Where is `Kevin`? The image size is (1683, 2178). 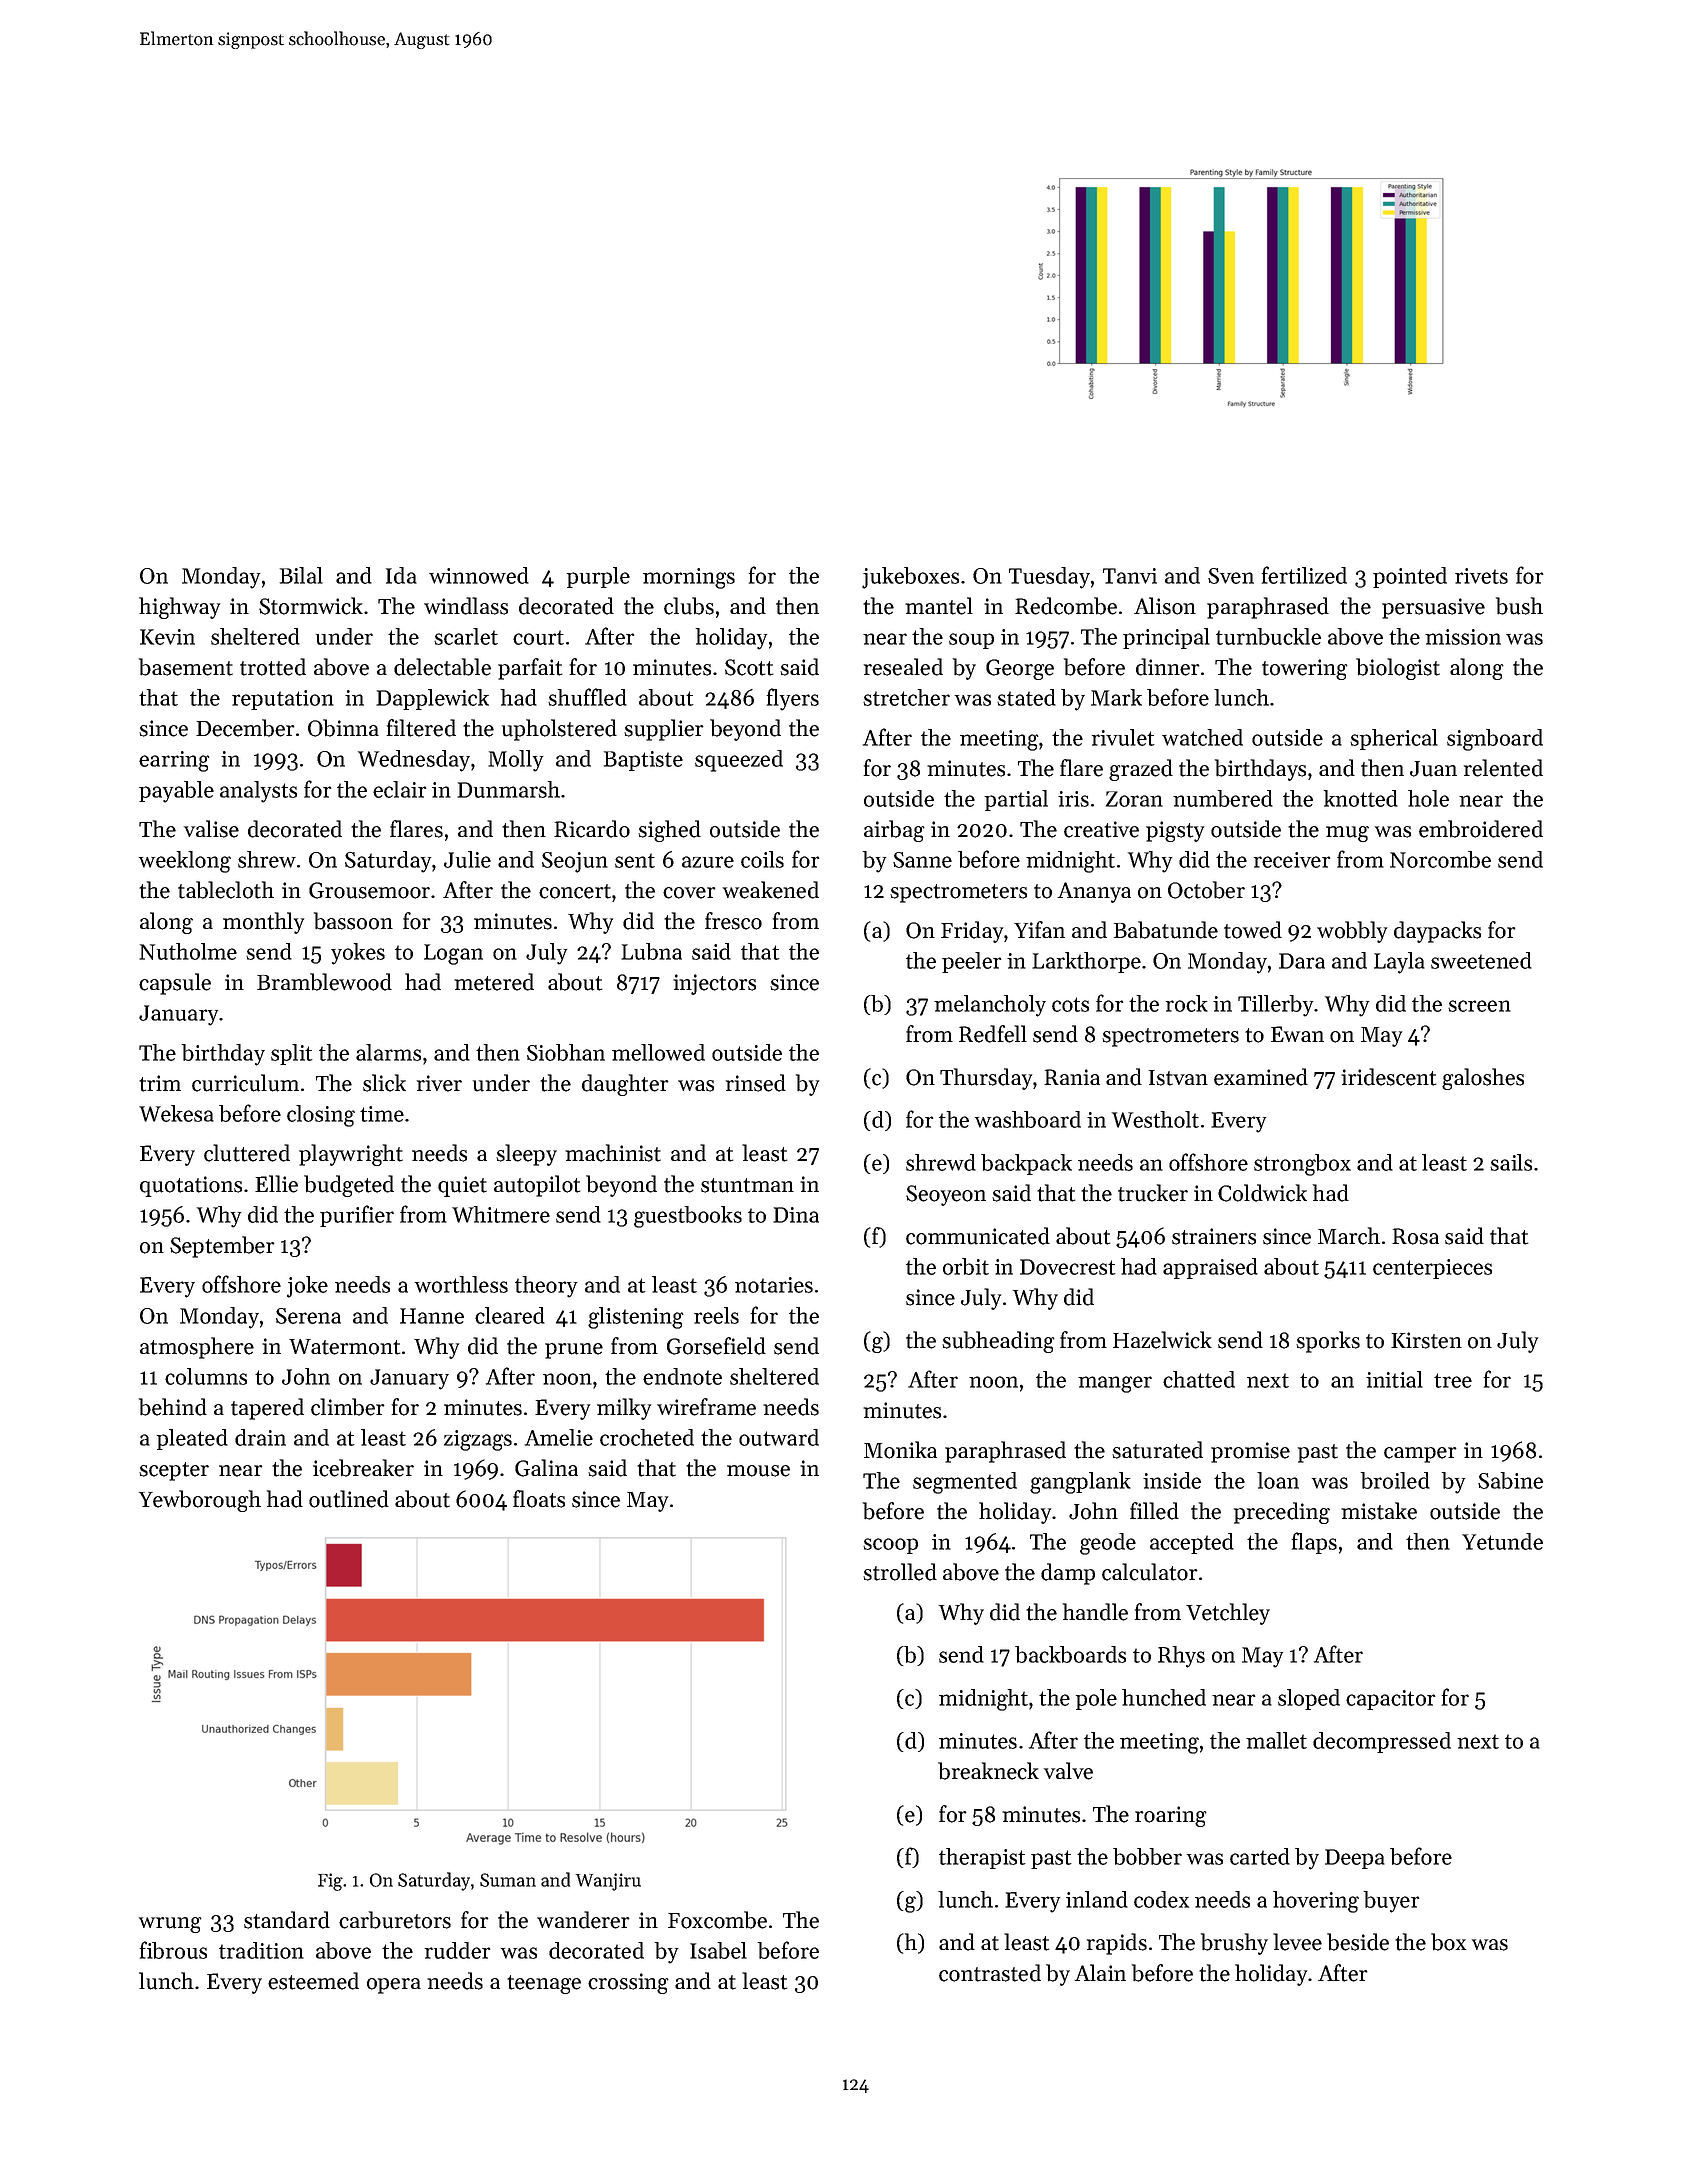 Kevin is located at coordinates (167, 637).
